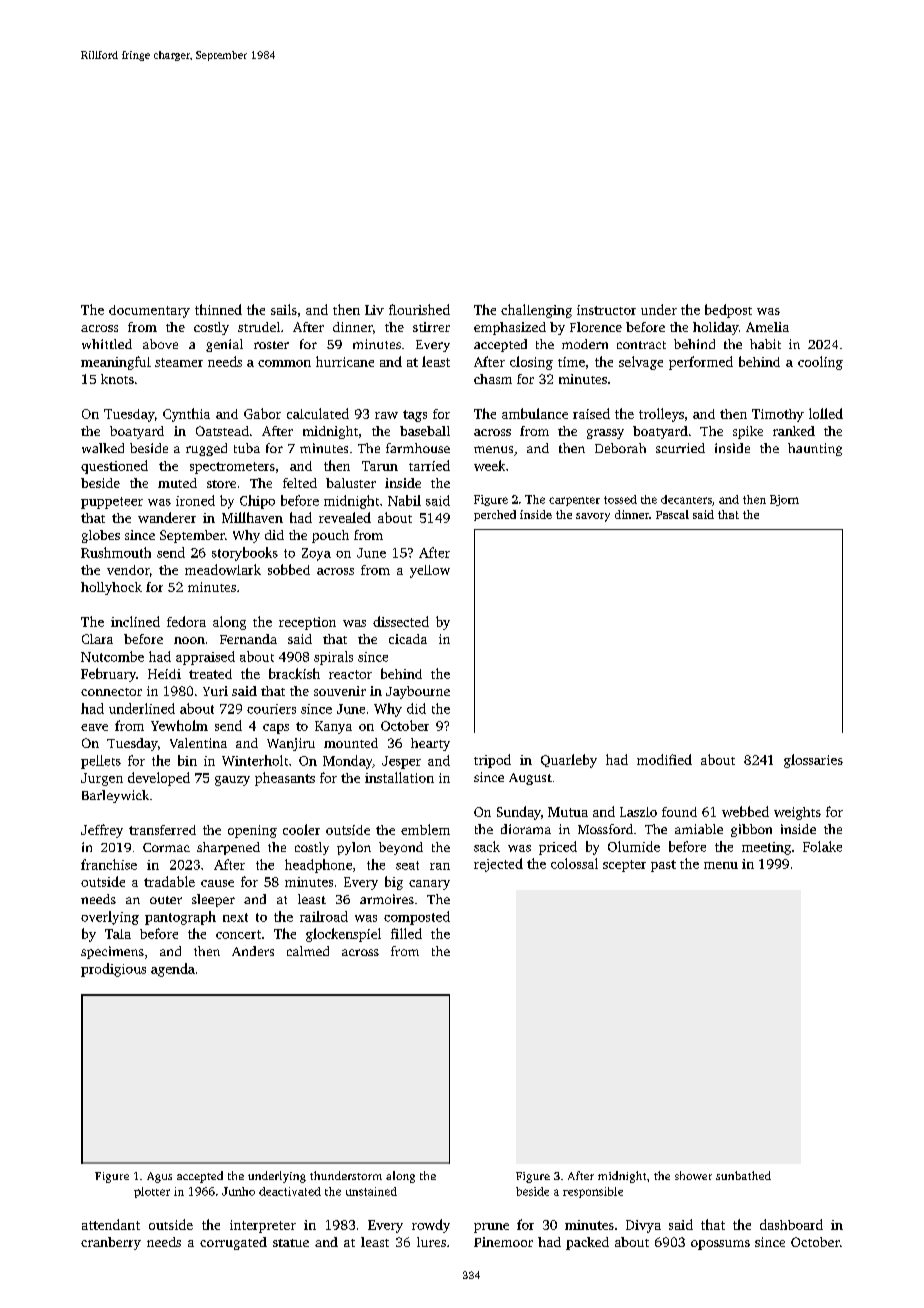 This screenshot has height=1308, width=924. I want to click on modified, so click(664, 759).
